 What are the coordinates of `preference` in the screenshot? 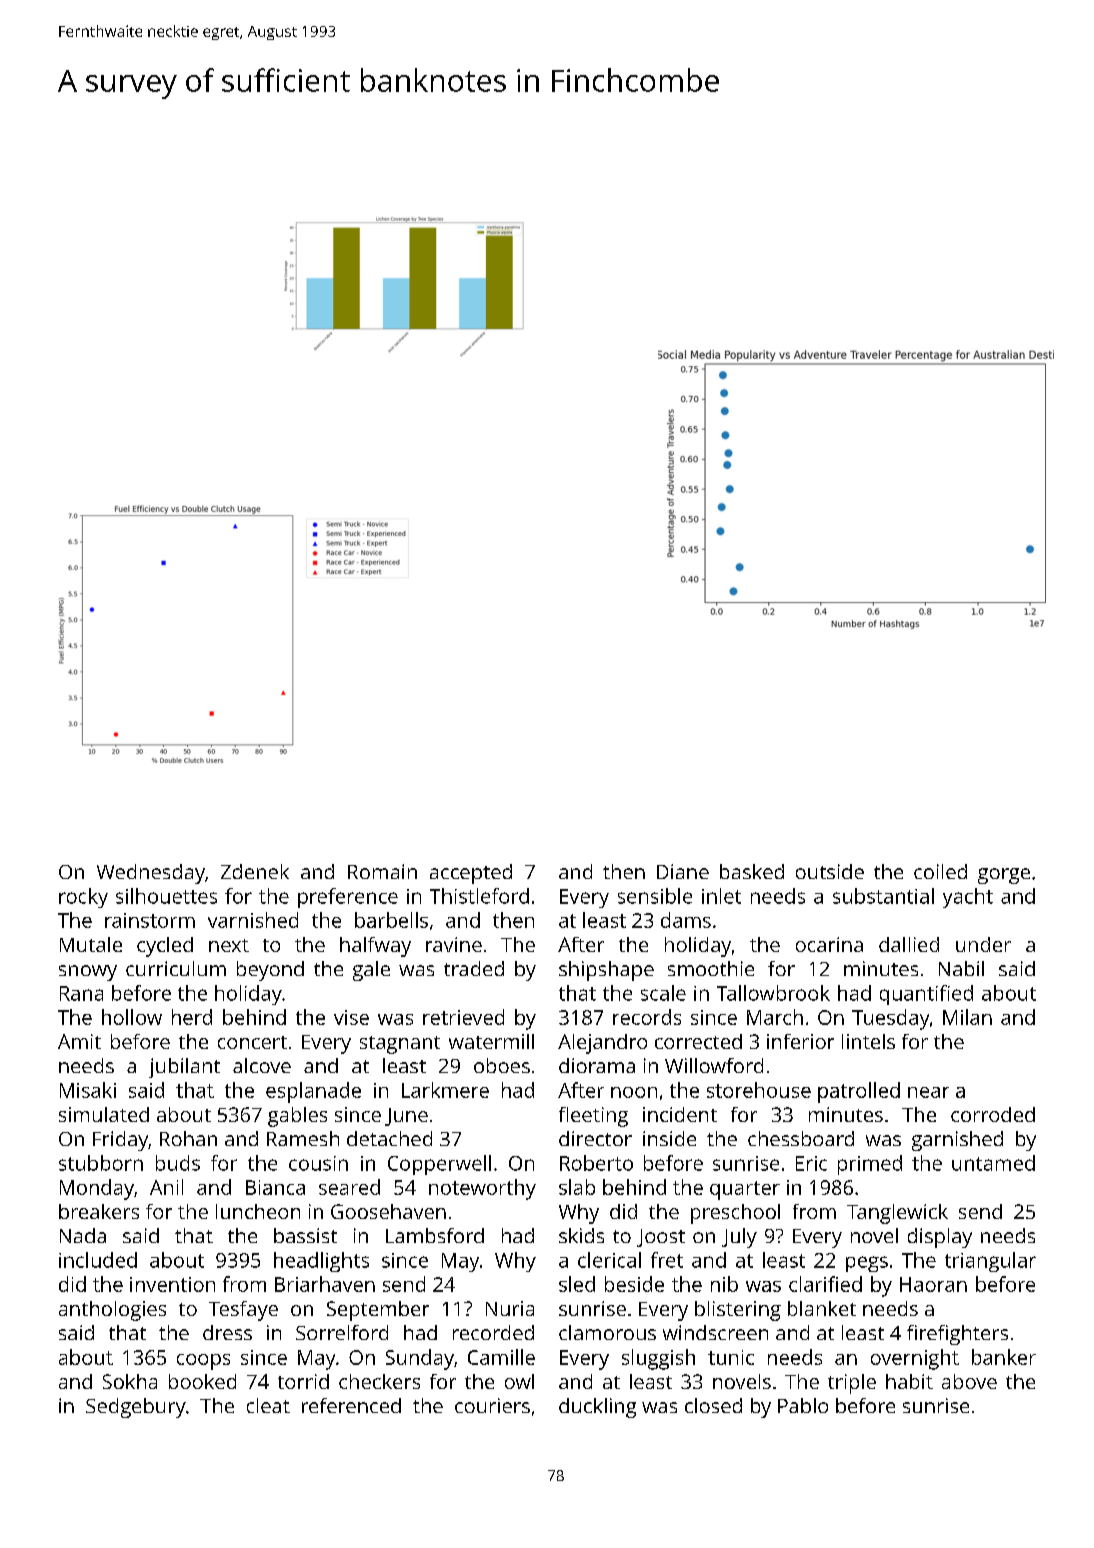 It's located at (348, 898).
